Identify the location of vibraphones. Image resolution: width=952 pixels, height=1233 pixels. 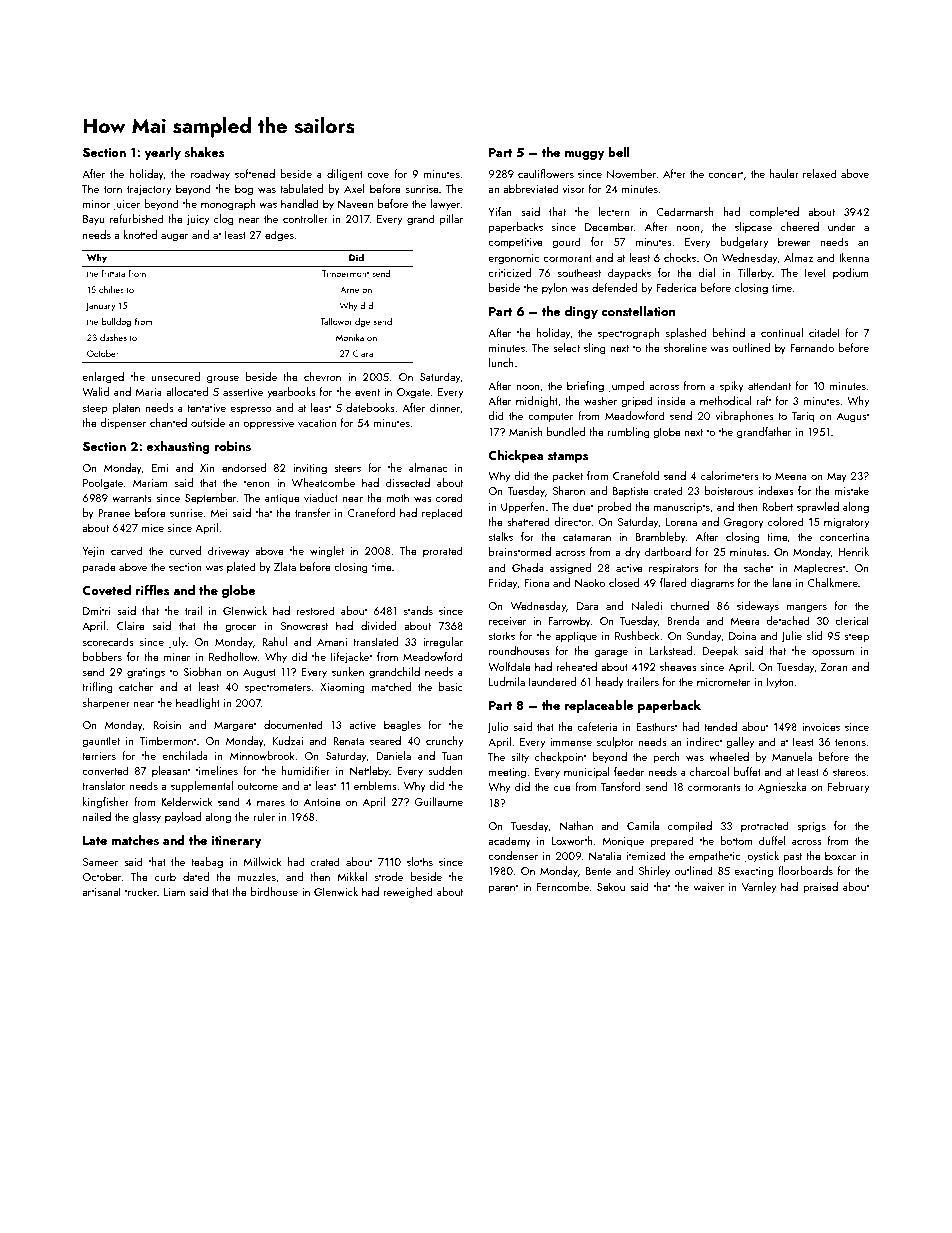
(744, 417).
